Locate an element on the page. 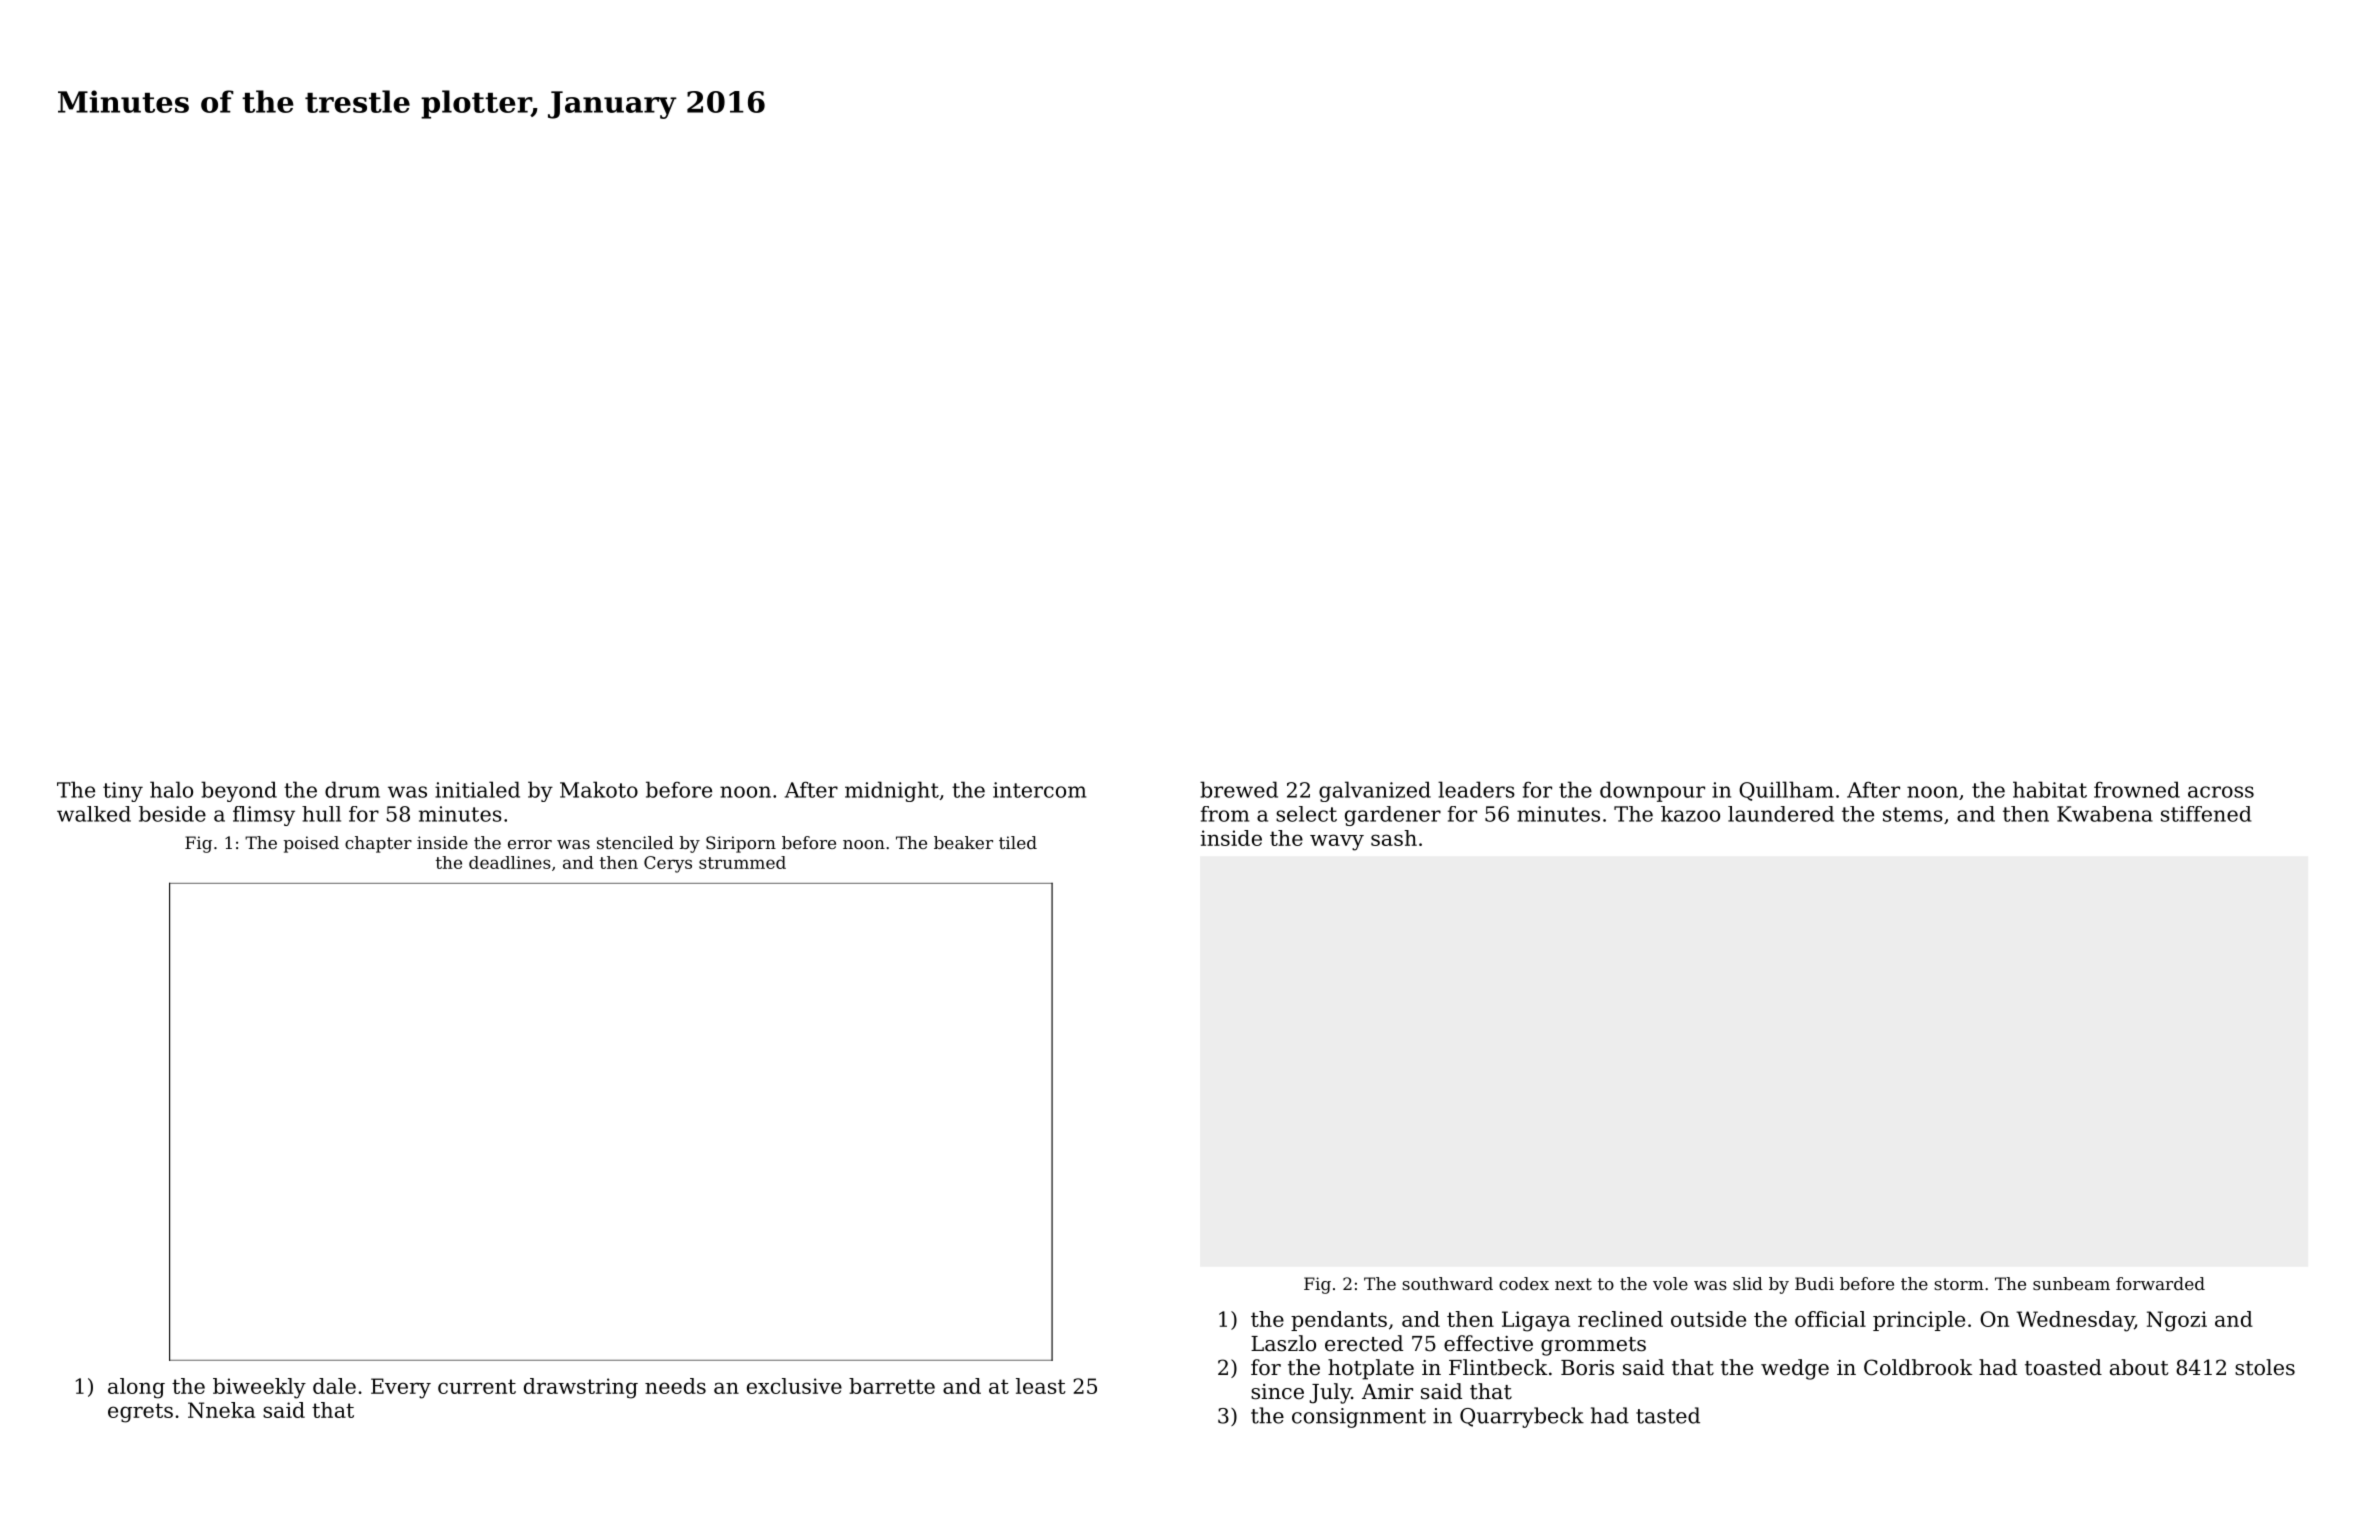 This page has width=2365, height=1530. forwarded is located at coordinates (2160, 1283).
